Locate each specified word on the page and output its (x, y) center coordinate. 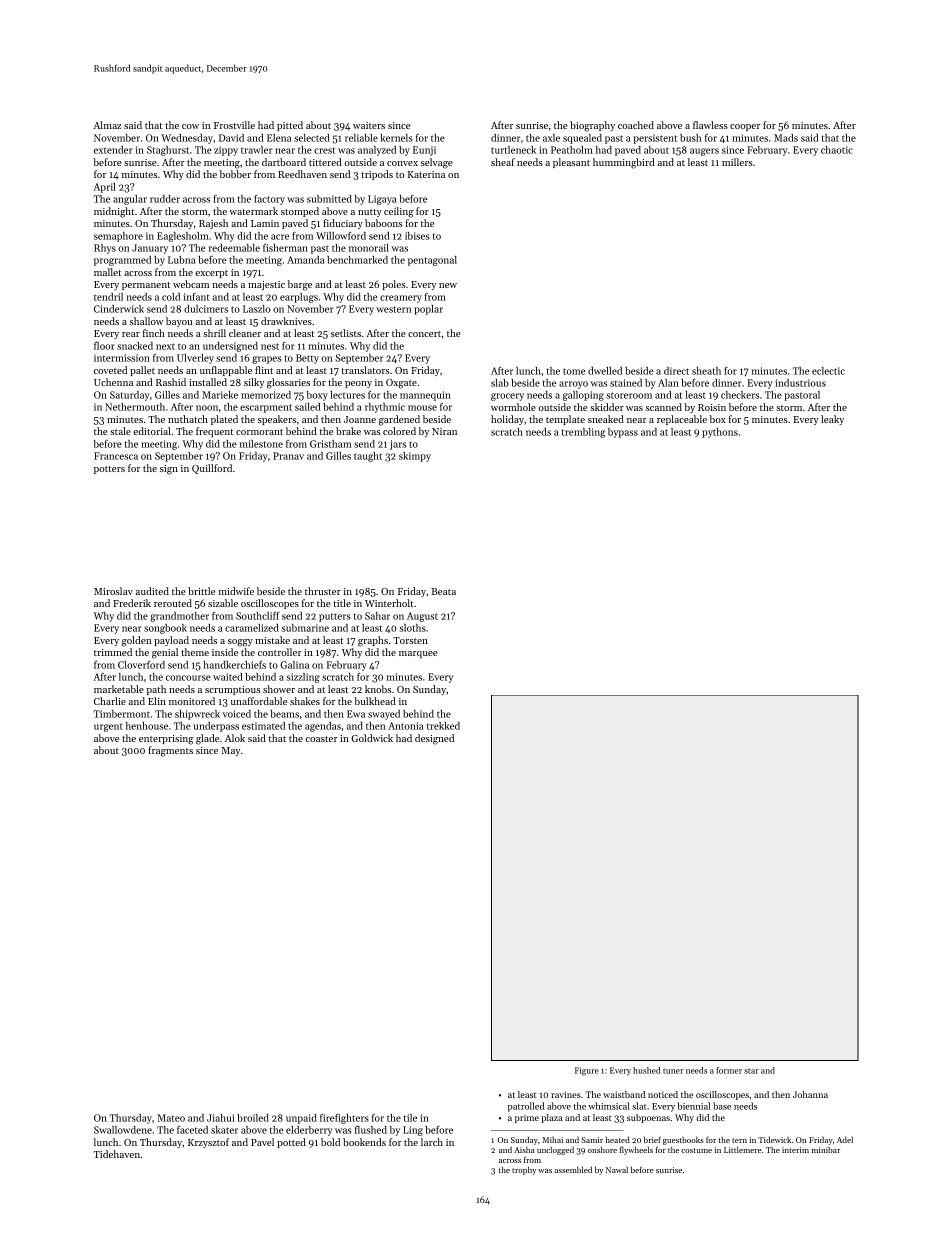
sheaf (503, 162)
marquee (418, 654)
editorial (152, 431)
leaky (832, 420)
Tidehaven (116, 1154)
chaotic (837, 150)
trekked (443, 726)
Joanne (360, 419)
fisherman (285, 248)
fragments (170, 751)
